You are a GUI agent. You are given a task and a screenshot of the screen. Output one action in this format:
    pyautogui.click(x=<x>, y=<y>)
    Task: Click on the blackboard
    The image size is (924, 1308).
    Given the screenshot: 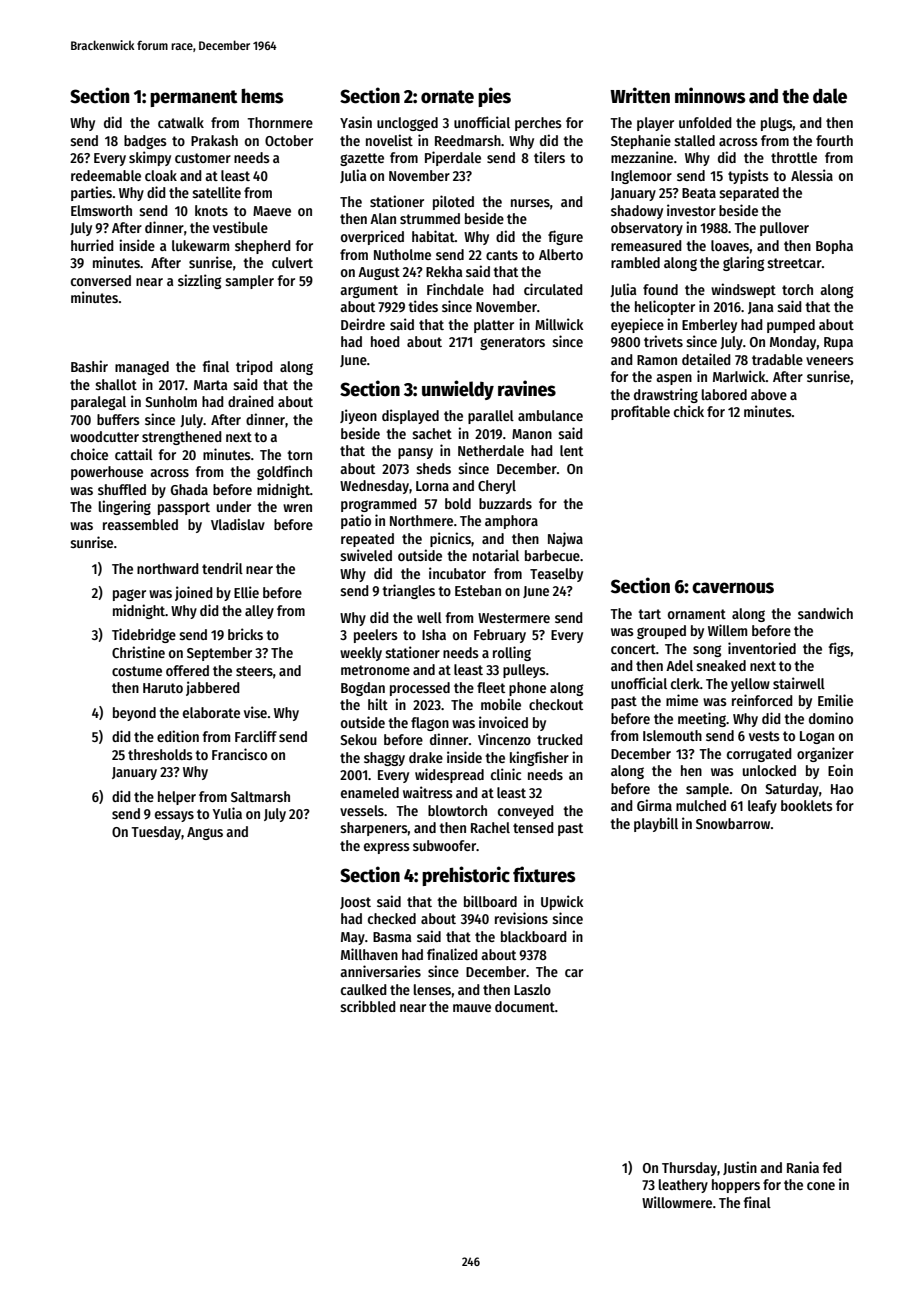 What is the action you would take?
    pyautogui.click(x=534, y=936)
